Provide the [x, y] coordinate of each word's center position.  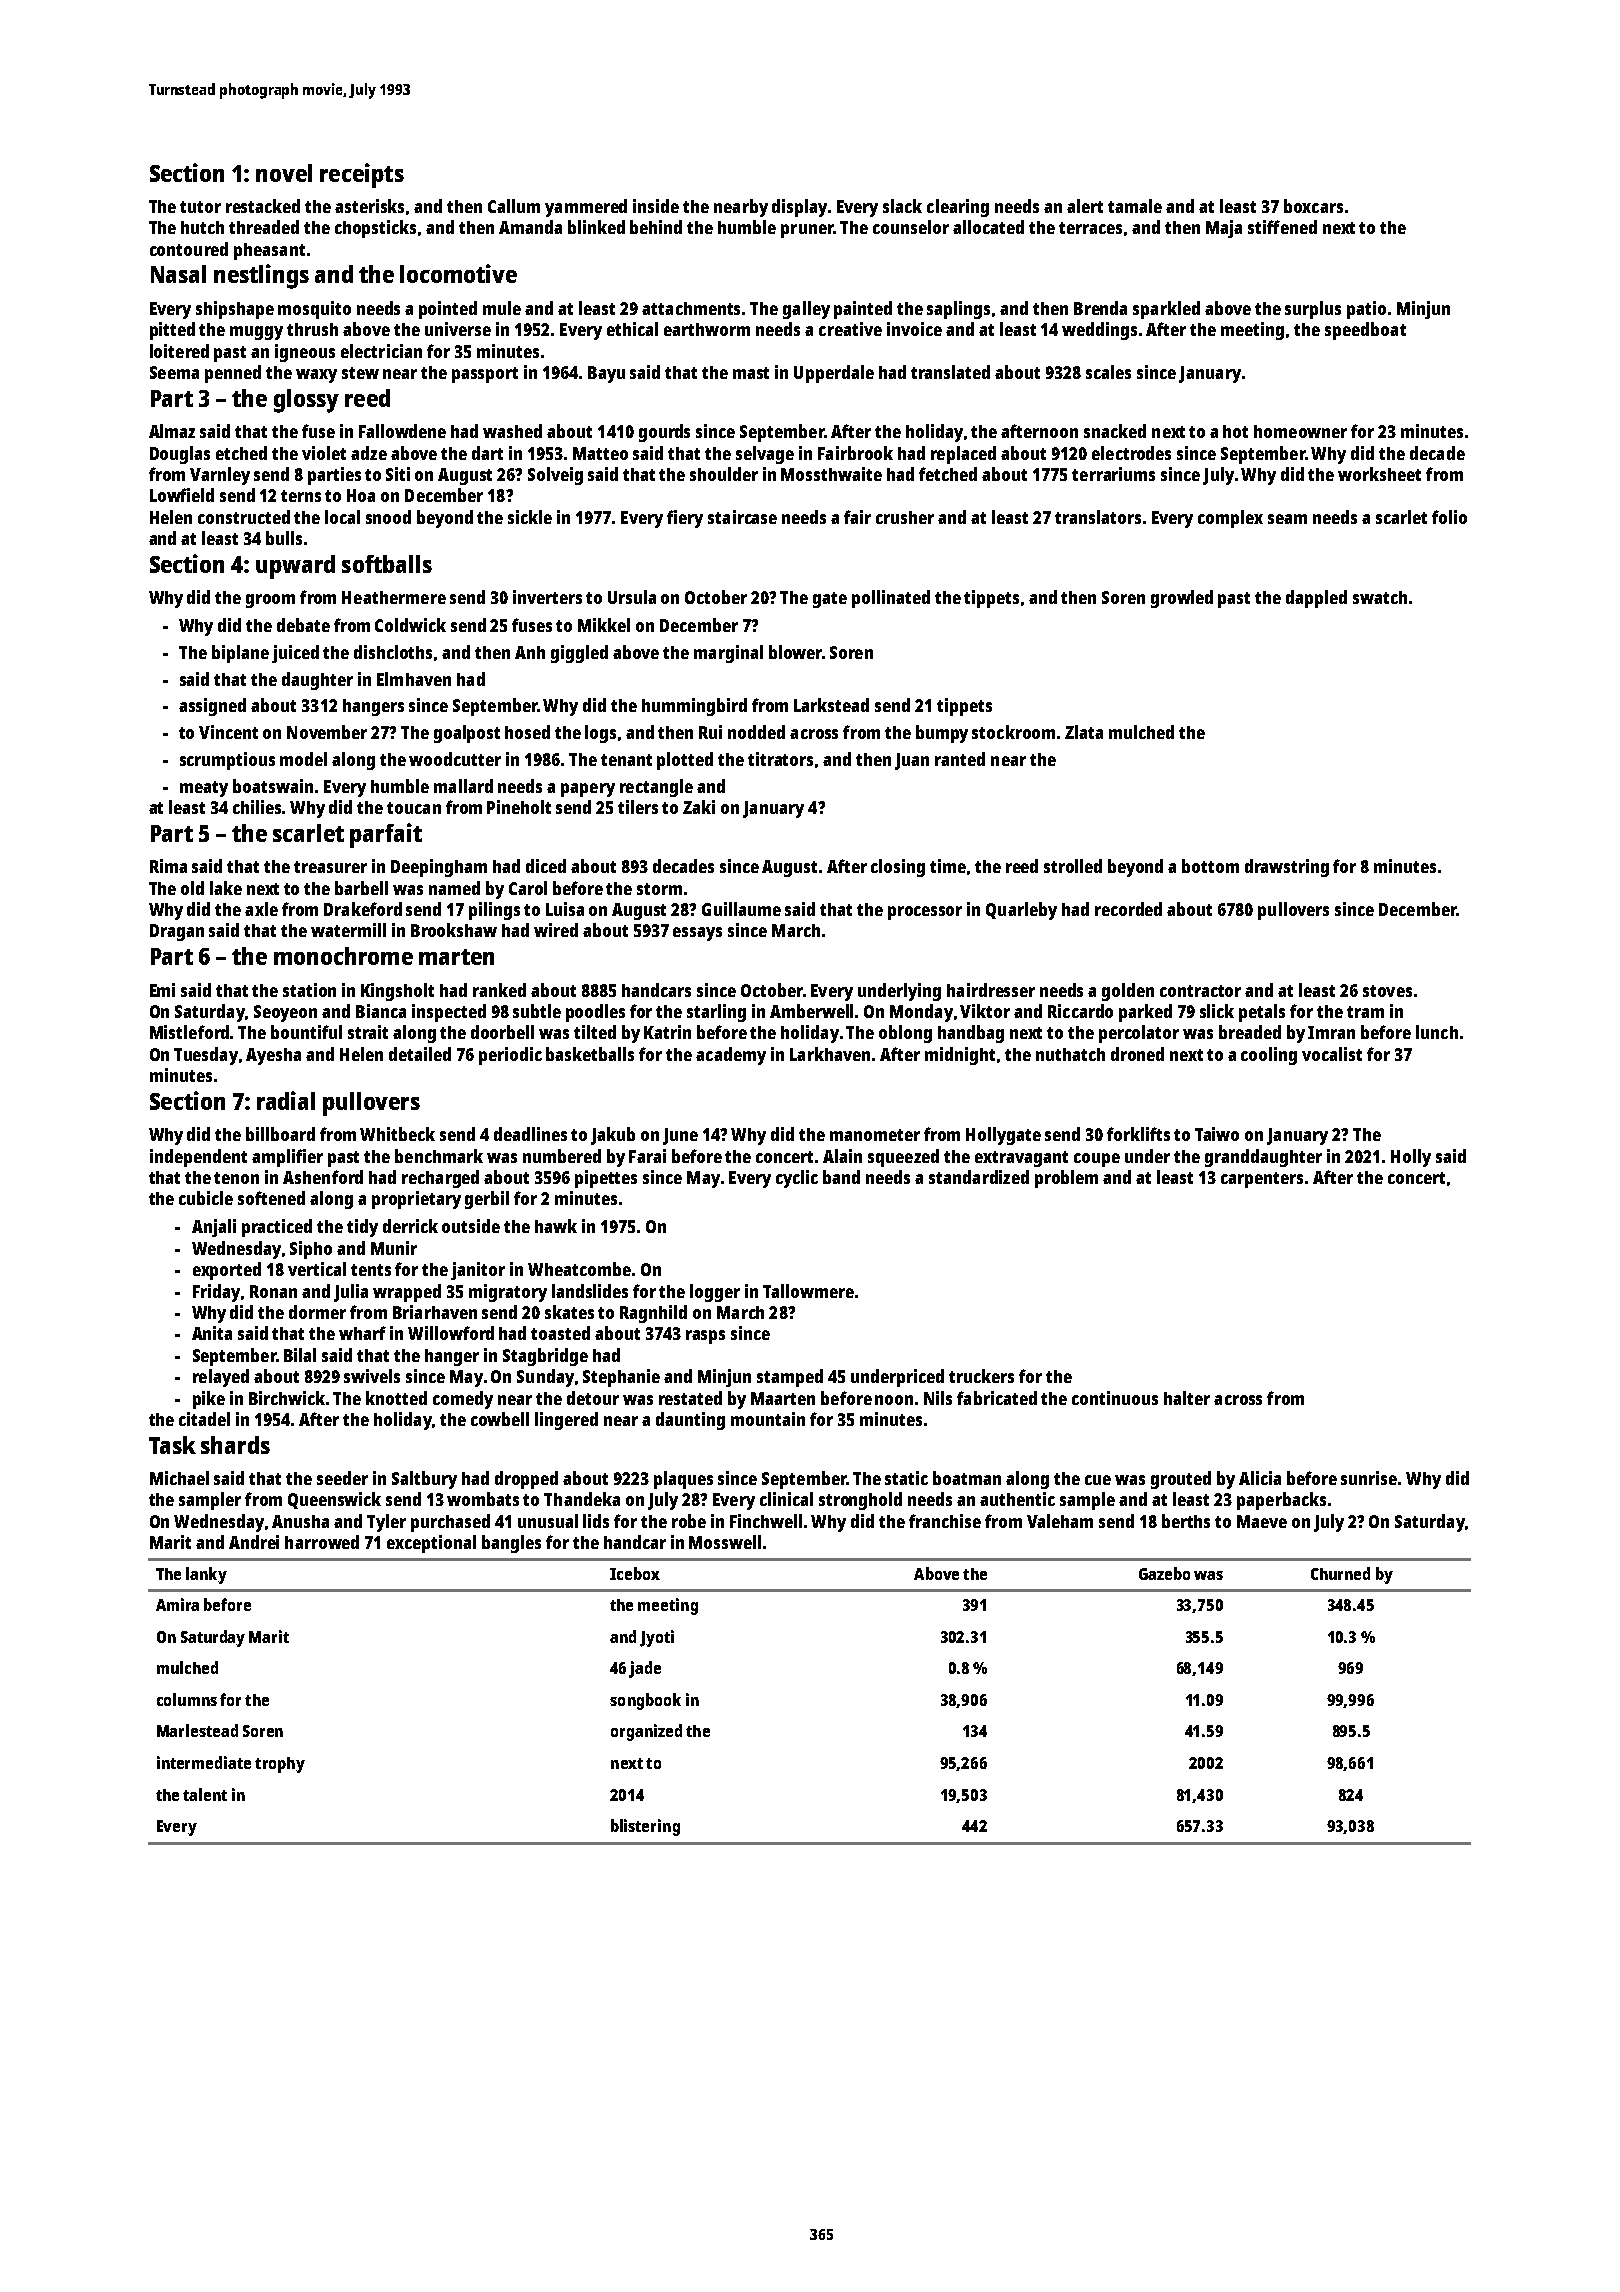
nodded [756, 732]
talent [205, 1794]
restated [690, 1398]
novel [284, 173]
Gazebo [1164, 1573]
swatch [1380, 597]
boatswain [273, 786]
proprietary [416, 1200]
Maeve [1262, 1521]
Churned [1340, 1573]
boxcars [1313, 206]
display [799, 208]
